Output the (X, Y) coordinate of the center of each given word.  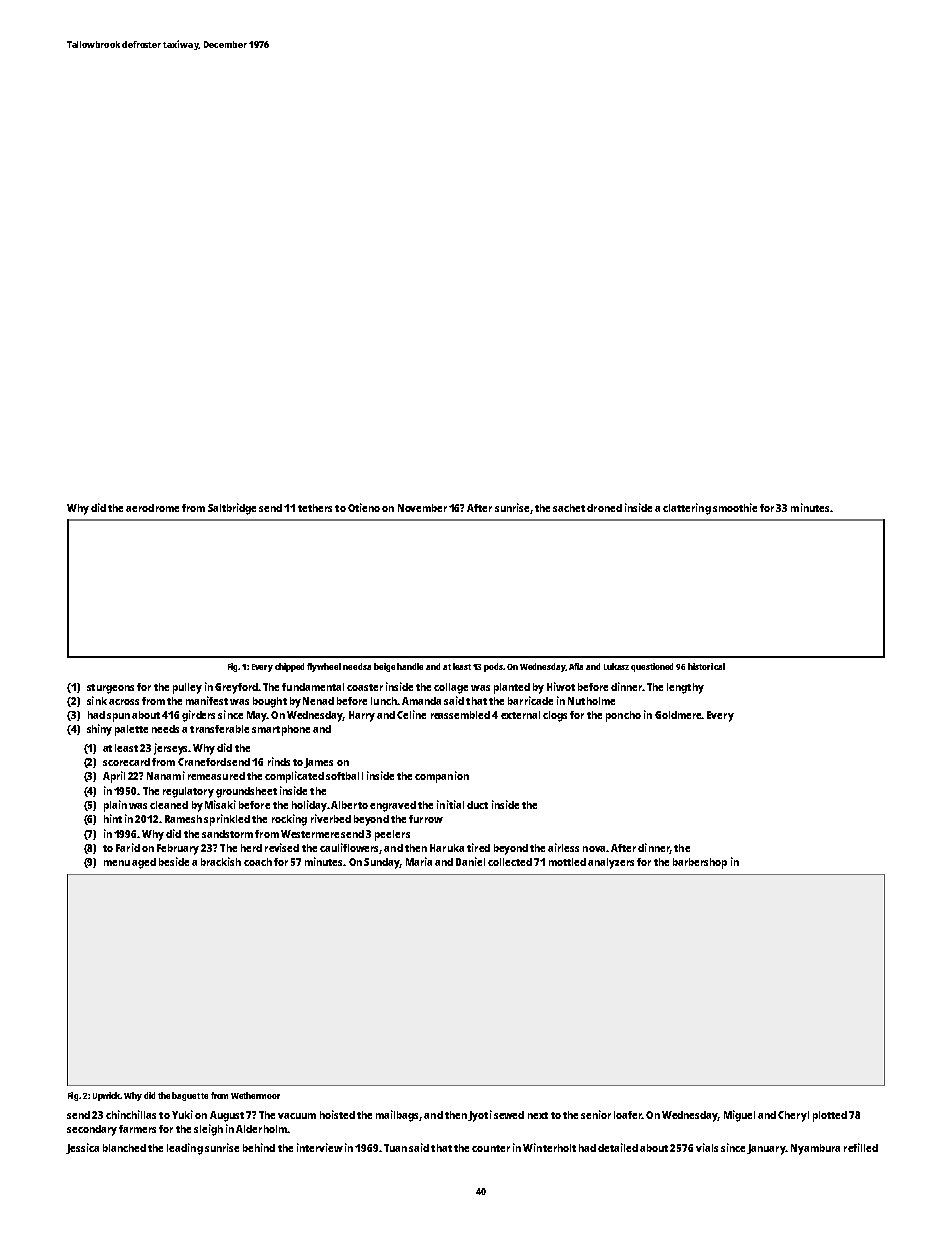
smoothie (735, 507)
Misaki (220, 804)
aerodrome (152, 508)
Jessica (82, 1148)
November (422, 508)
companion (442, 777)
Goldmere (678, 715)
